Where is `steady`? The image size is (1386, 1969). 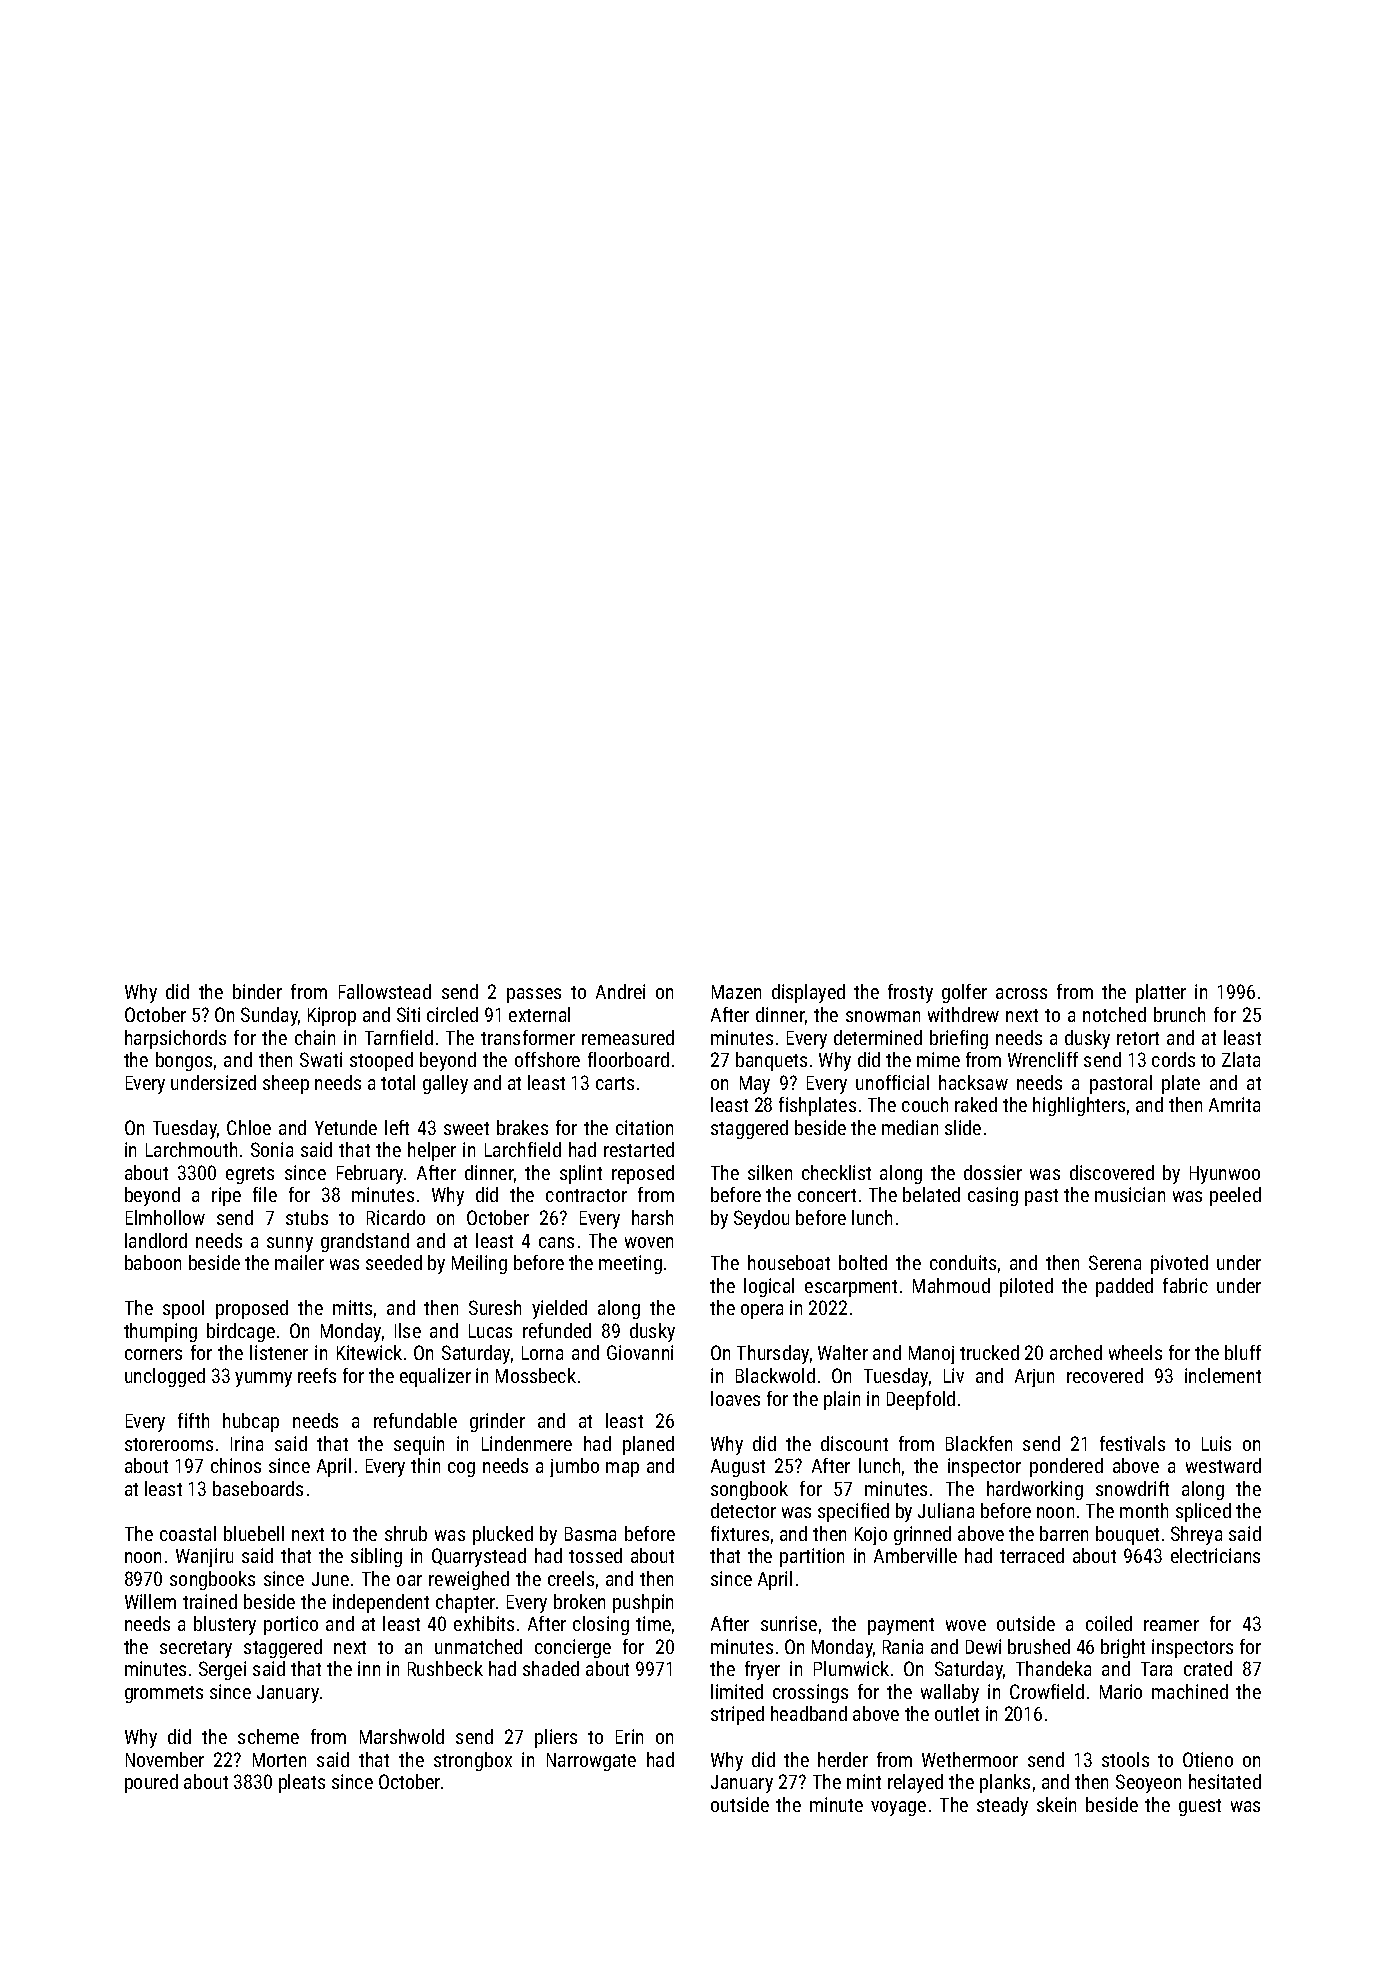
steady is located at coordinates (1002, 1806).
